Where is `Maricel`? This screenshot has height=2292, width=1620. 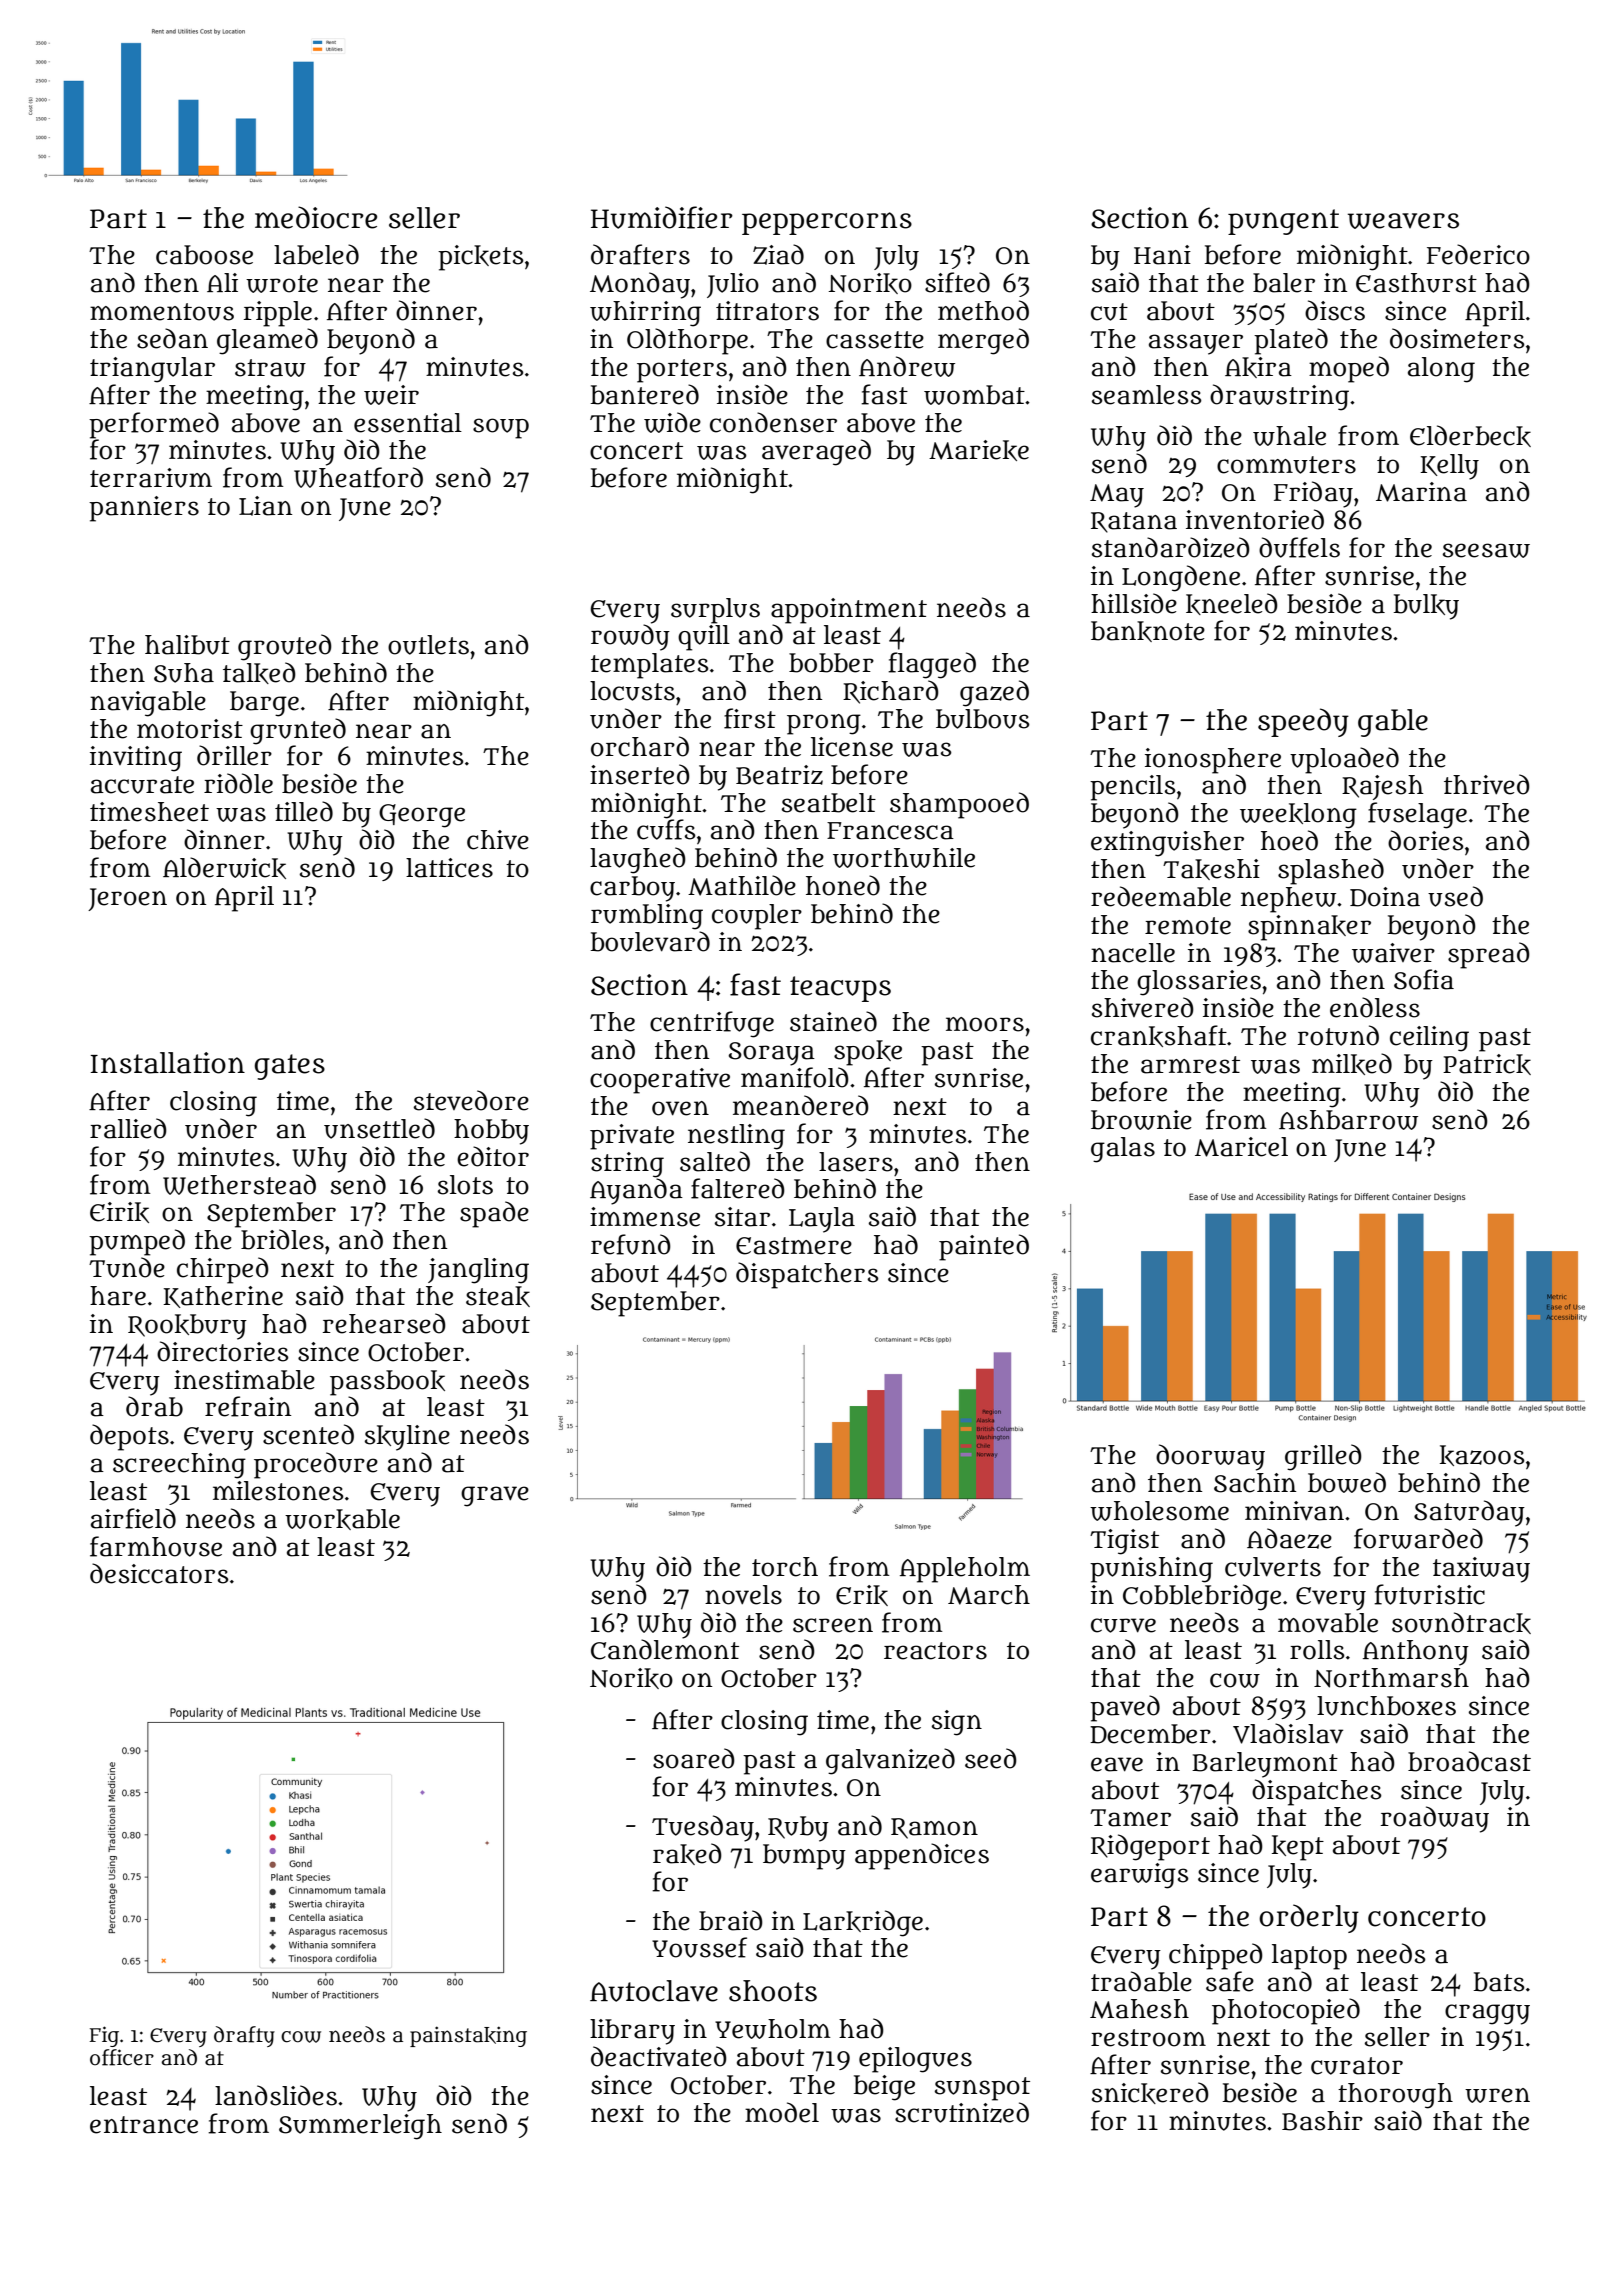
Maricel is located at coordinates (1241, 1147).
